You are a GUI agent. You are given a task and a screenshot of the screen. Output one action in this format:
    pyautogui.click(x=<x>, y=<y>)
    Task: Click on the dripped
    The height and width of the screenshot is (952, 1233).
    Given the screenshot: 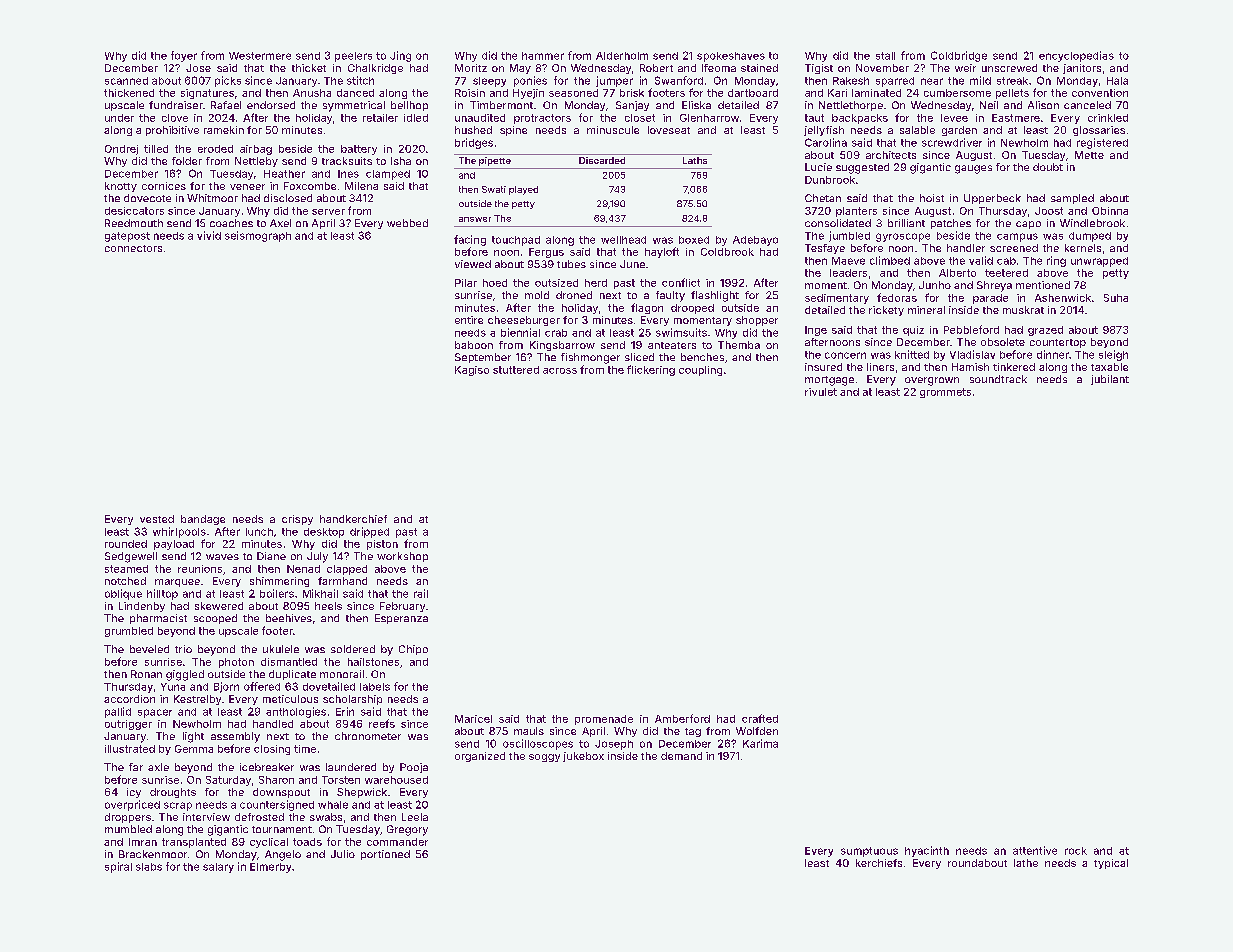 What is the action you would take?
    pyautogui.click(x=369, y=532)
